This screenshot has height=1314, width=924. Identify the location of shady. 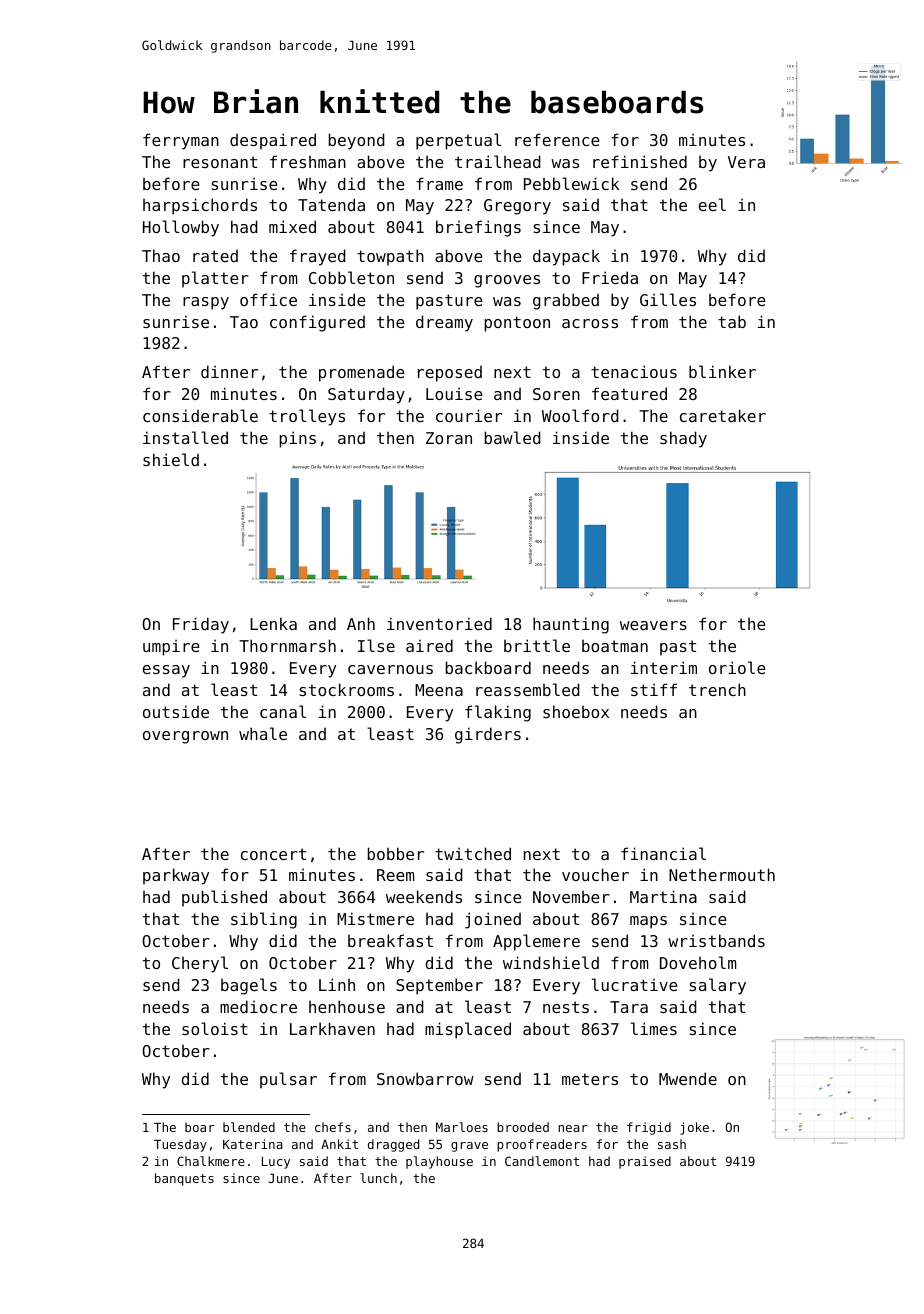
(683, 439).
